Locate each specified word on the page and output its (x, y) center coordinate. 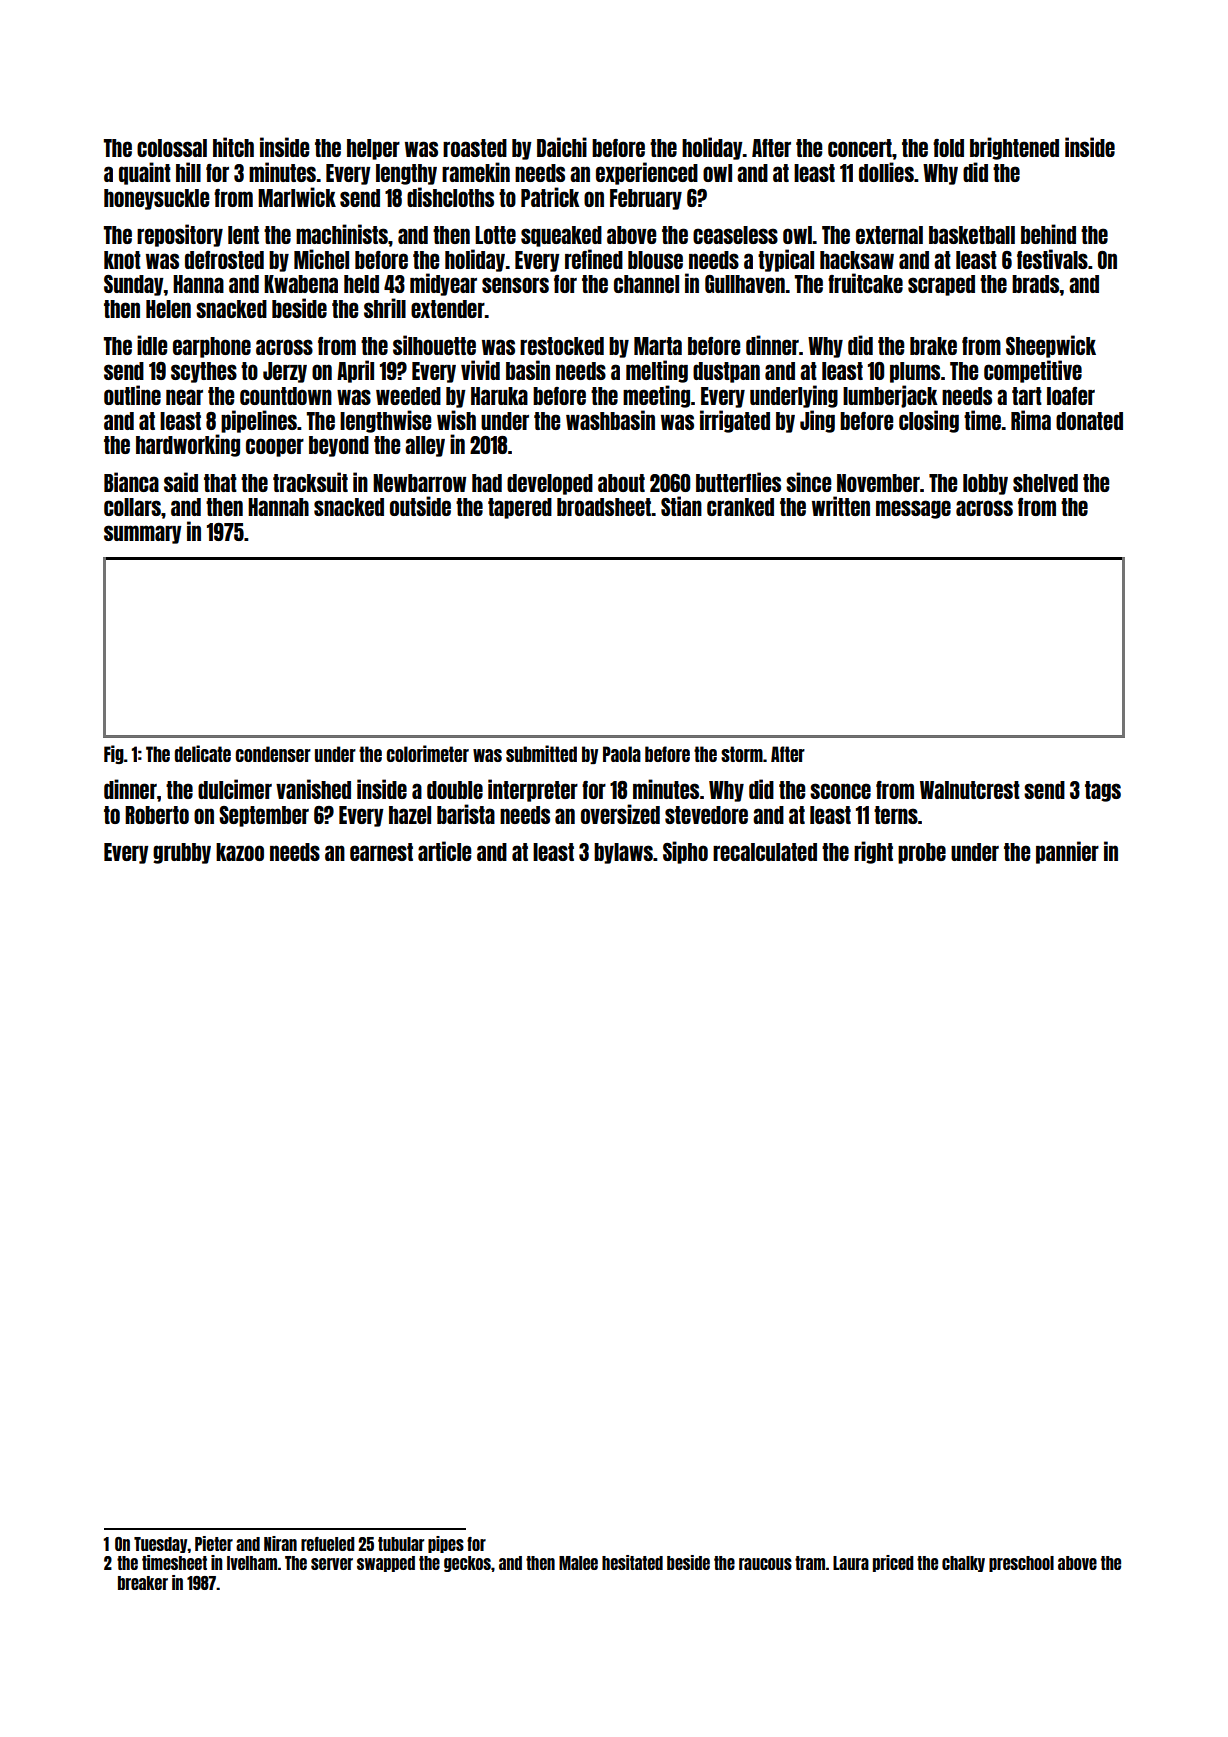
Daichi (562, 147)
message (913, 509)
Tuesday (161, 1545)
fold (948, 148)
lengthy (406, 174)
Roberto (157, 815)
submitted (541, 753)
